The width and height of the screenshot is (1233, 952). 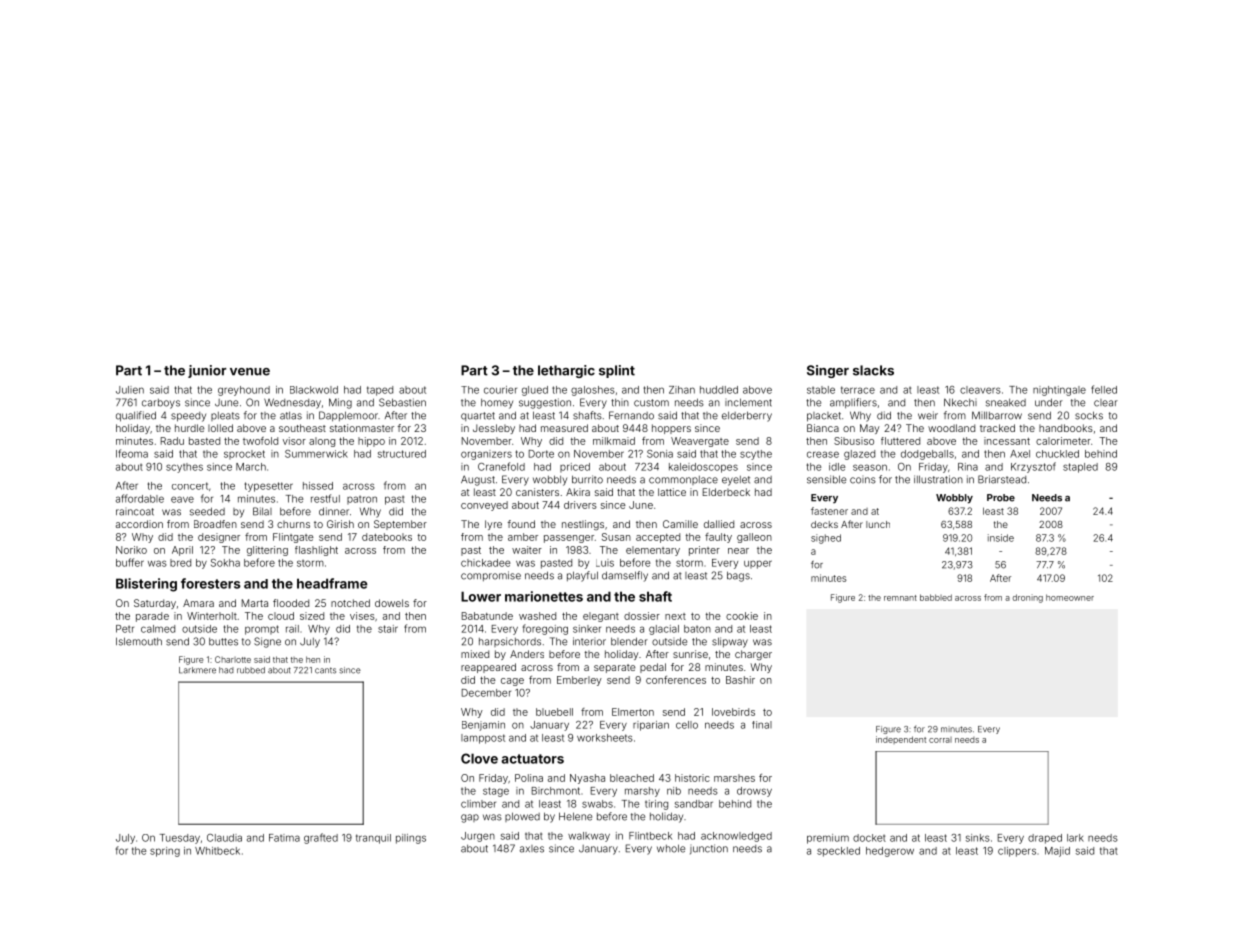 I want to click on junior, so click(x=207, y=371).
